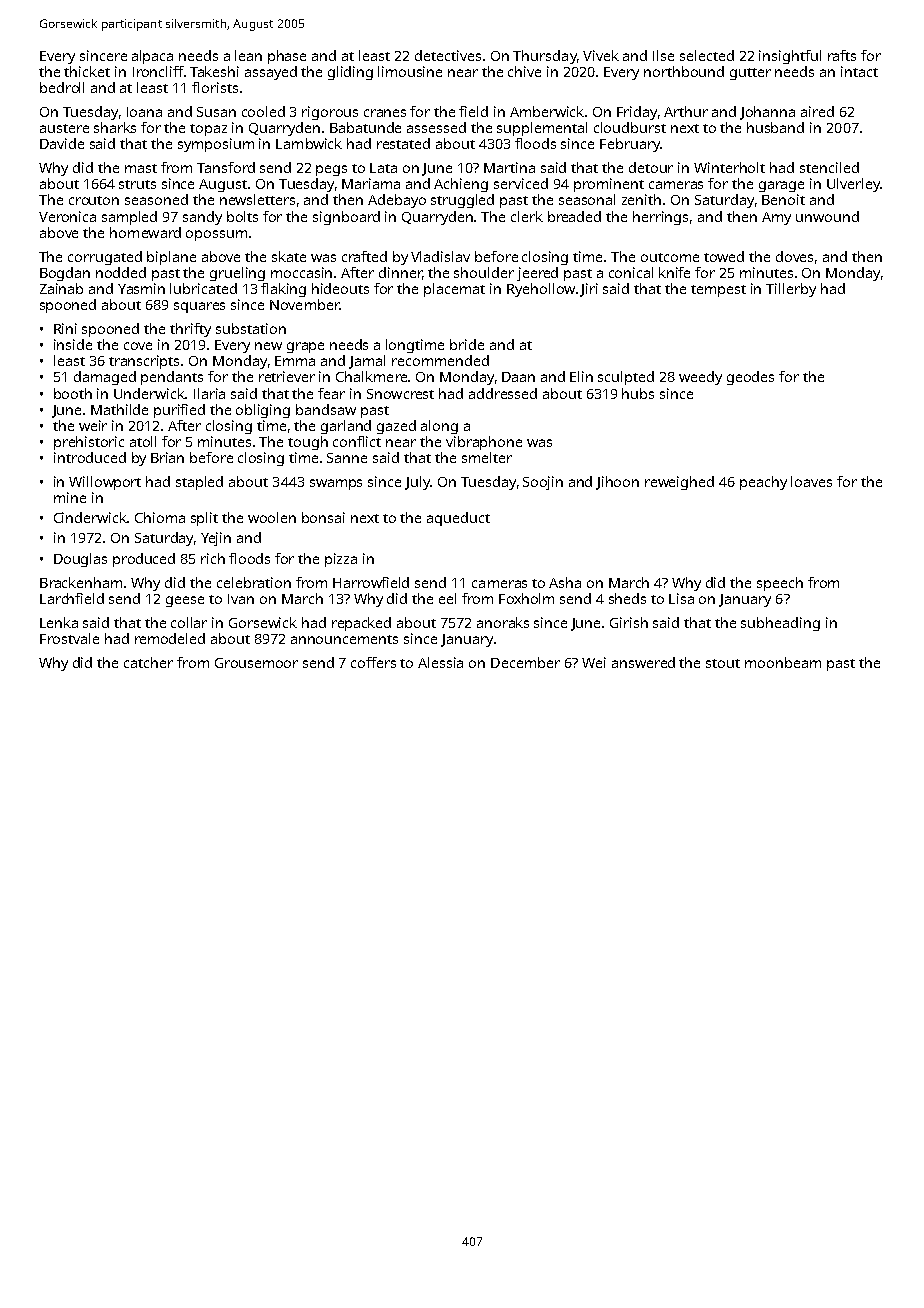 Image resolution: width=924 pixels, height=1308 pixels. I want to click on inside, so click(73, 344).
